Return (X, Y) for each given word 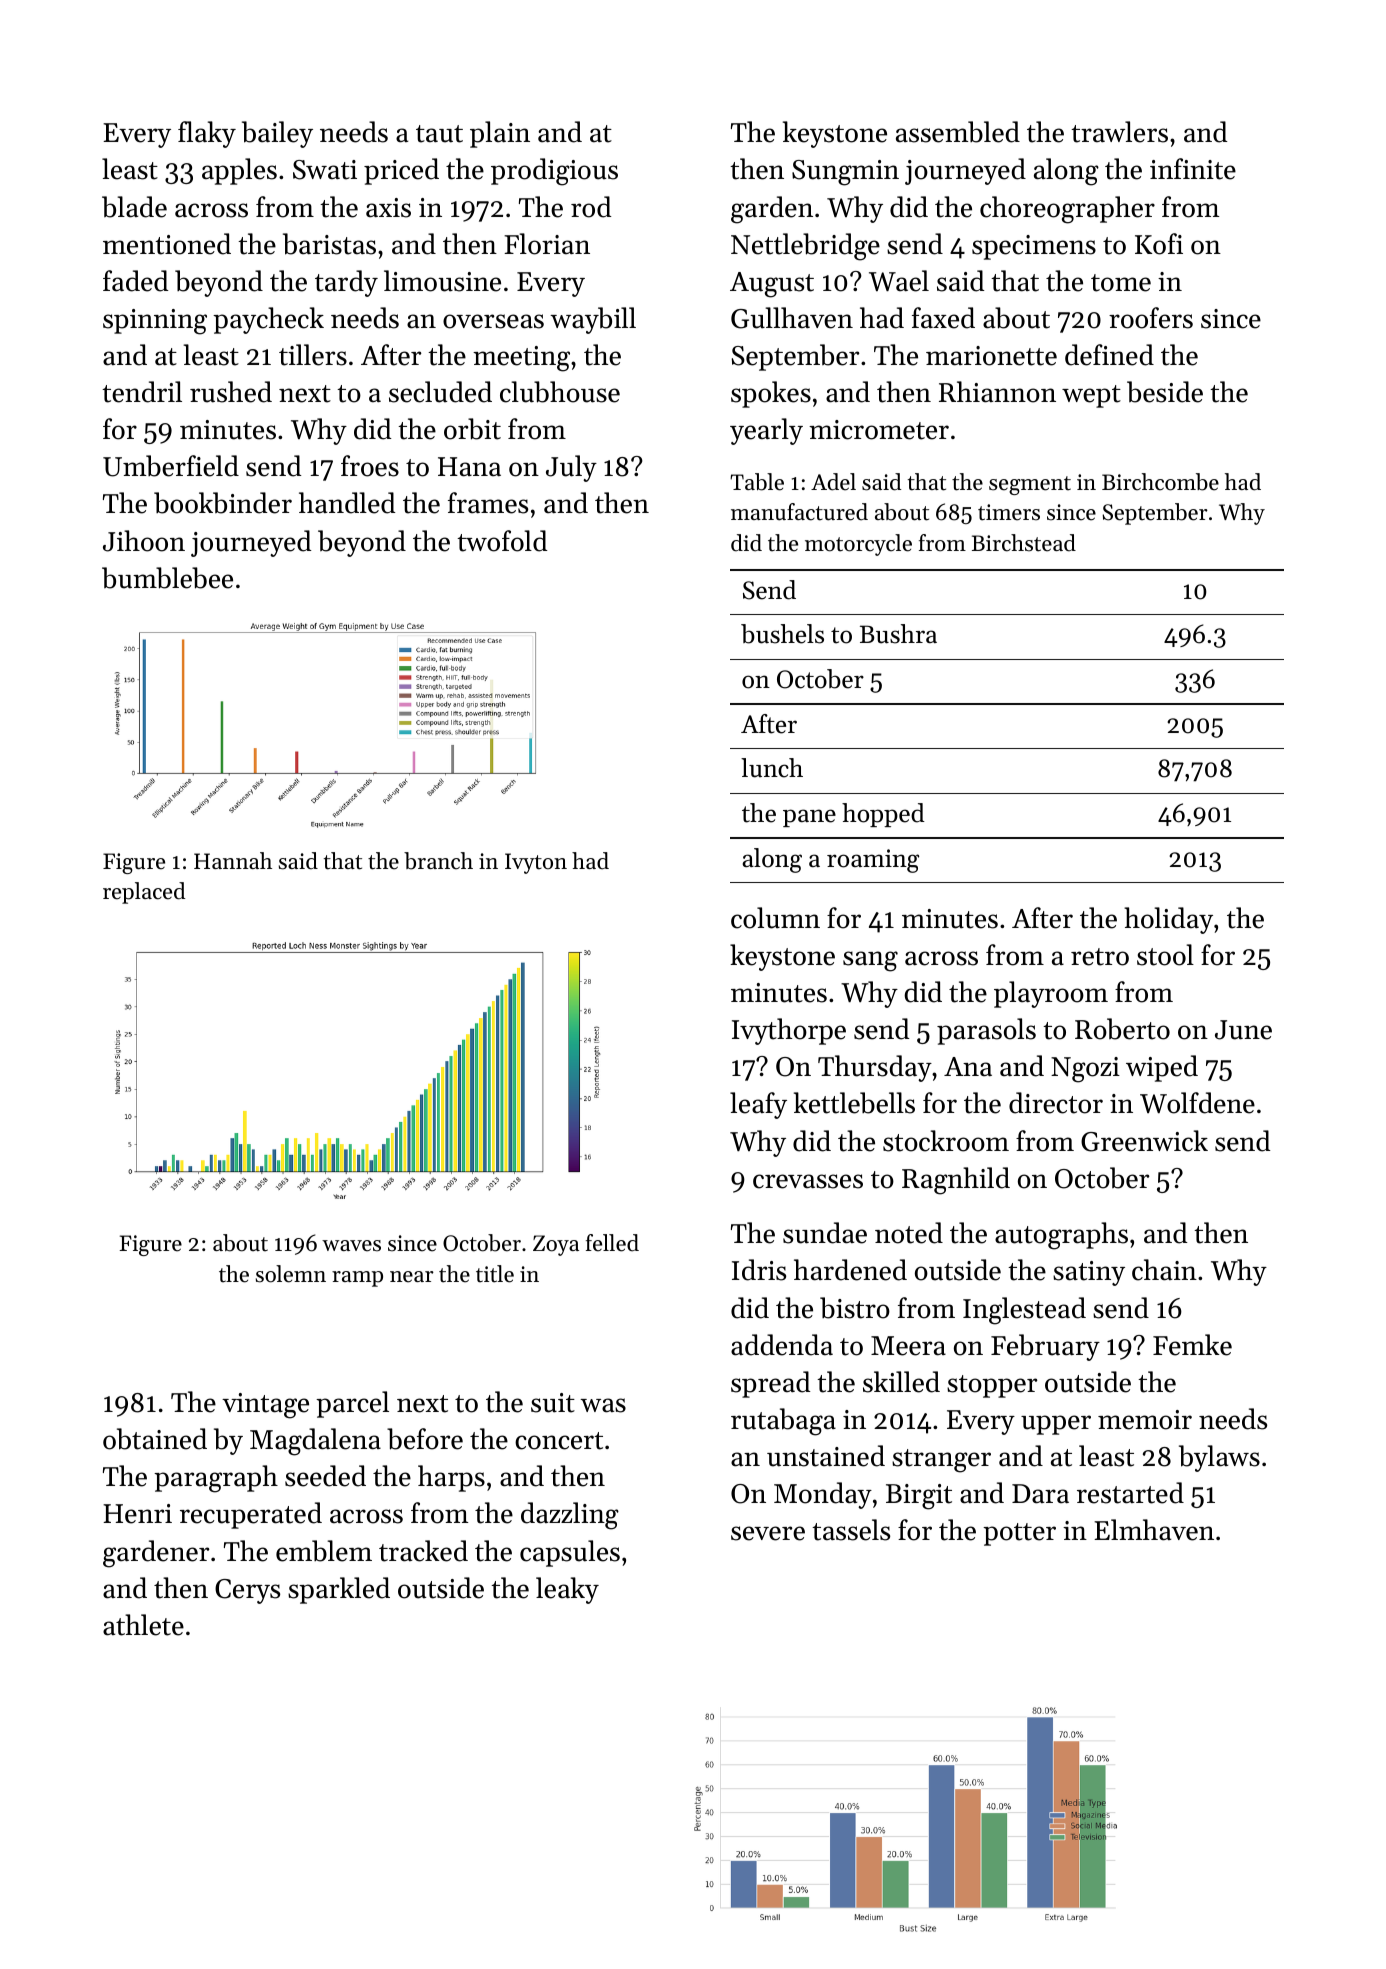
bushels (782, 634)
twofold (502, 541)
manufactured (799, 512)
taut (439, 134)
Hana (469, 467)
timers (1009, 512)
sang (870, 961)
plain (500, 134)
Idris (759, 1270)
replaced (144, 893)
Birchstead (1024, 543)
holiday (1168, 920)
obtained (155, 1439)
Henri (137, 1514)
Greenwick (1144, 1141)
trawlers (1119, 132)
